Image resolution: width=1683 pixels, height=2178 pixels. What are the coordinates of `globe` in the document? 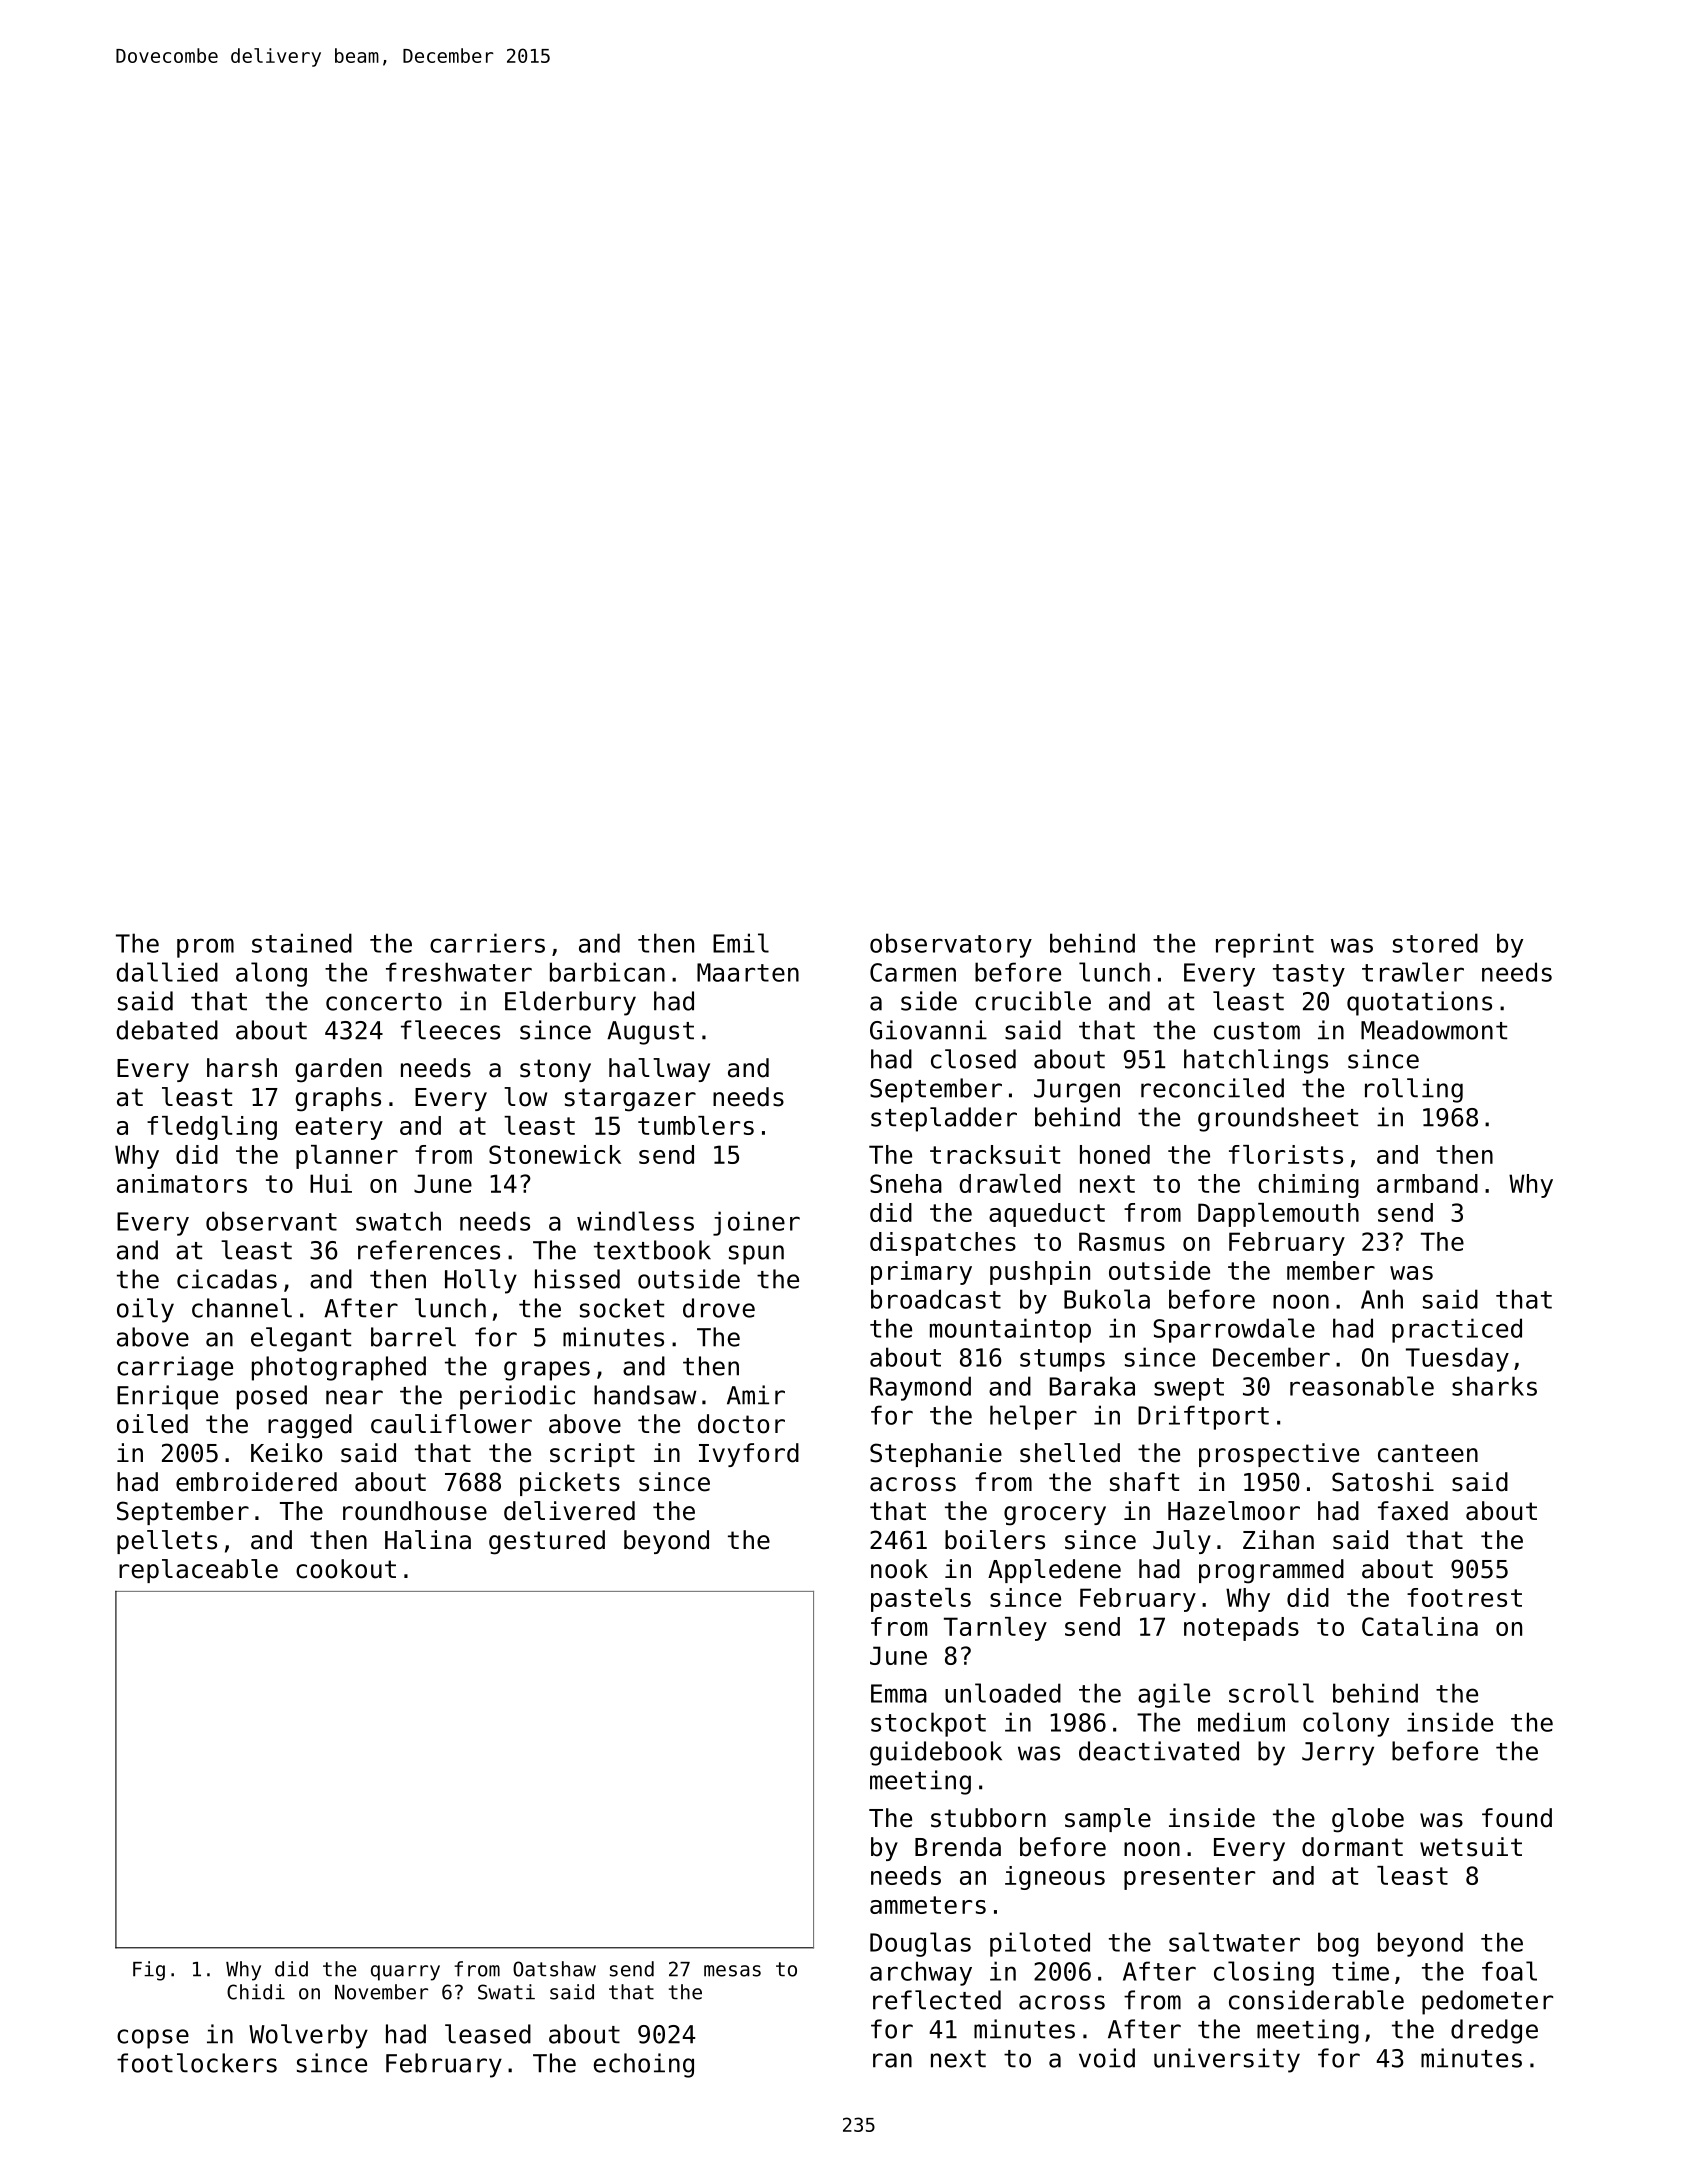 It's located at (1368, 1820).
